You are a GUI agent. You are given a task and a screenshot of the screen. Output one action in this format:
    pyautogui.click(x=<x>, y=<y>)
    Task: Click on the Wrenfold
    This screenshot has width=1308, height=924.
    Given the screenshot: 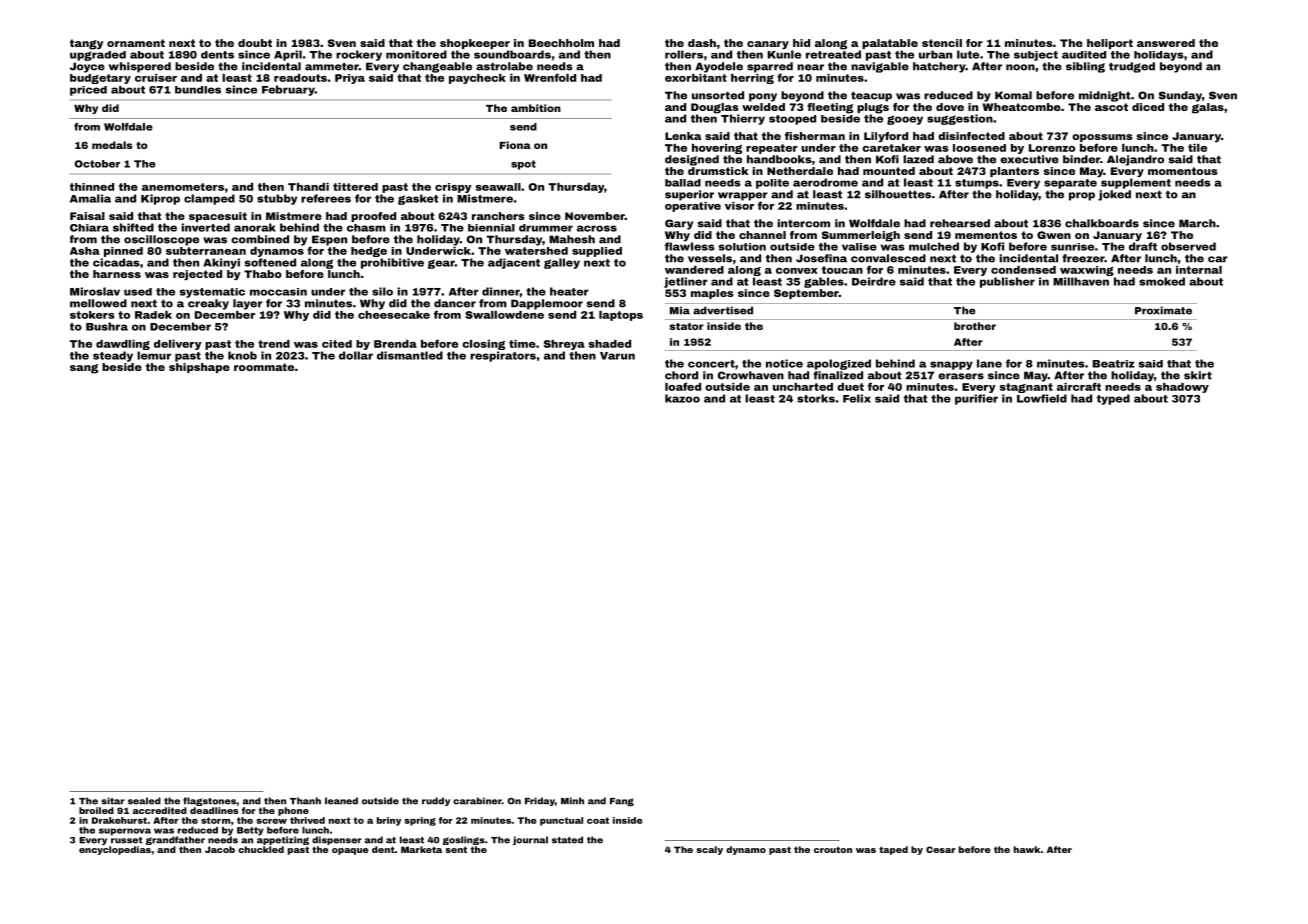 What is the action you would take?
    pyautogui.click(x=550, y=77)
